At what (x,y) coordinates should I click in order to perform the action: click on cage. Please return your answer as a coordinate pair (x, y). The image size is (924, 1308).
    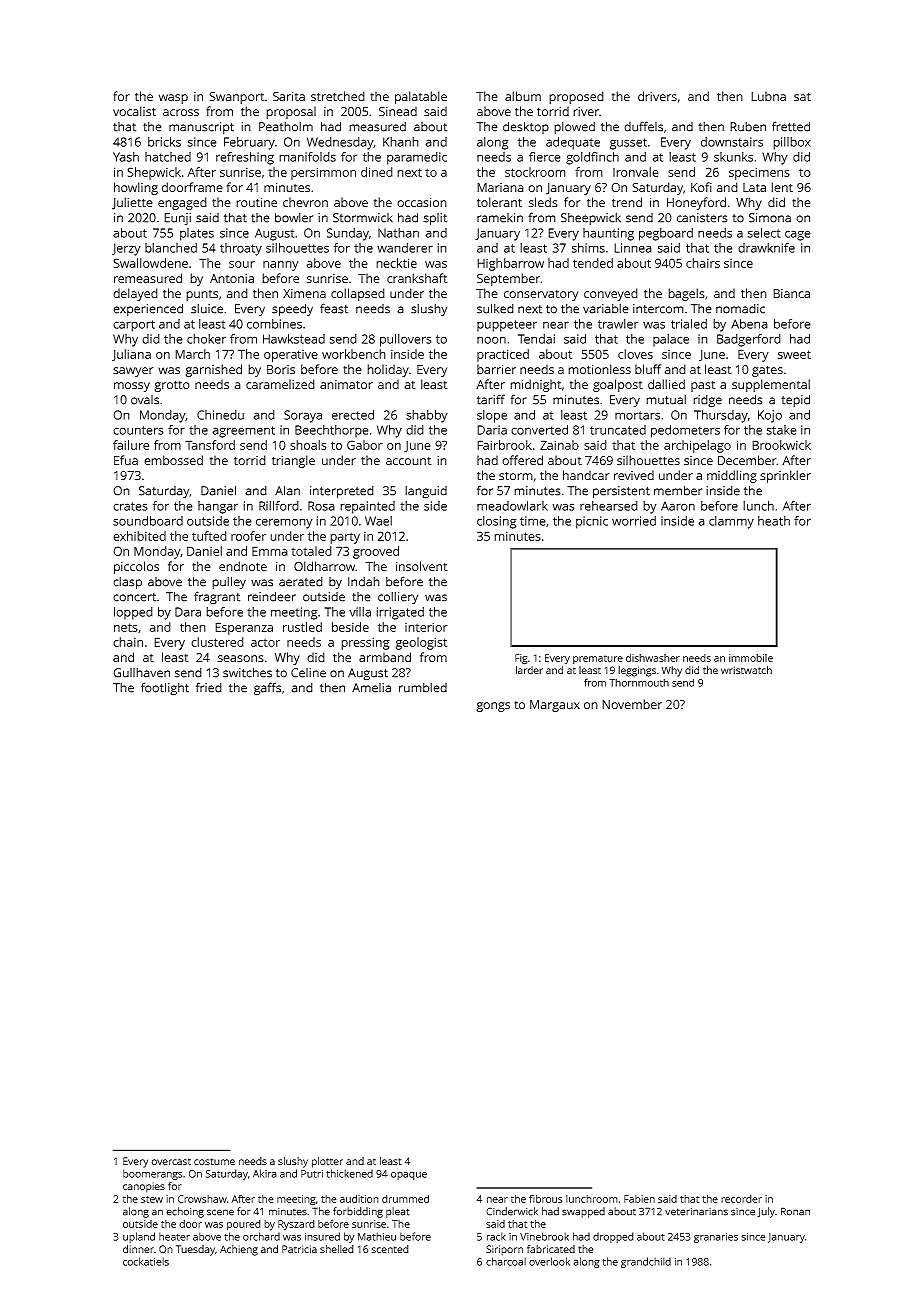
    Looking at the image, I should click on (798, 235).
